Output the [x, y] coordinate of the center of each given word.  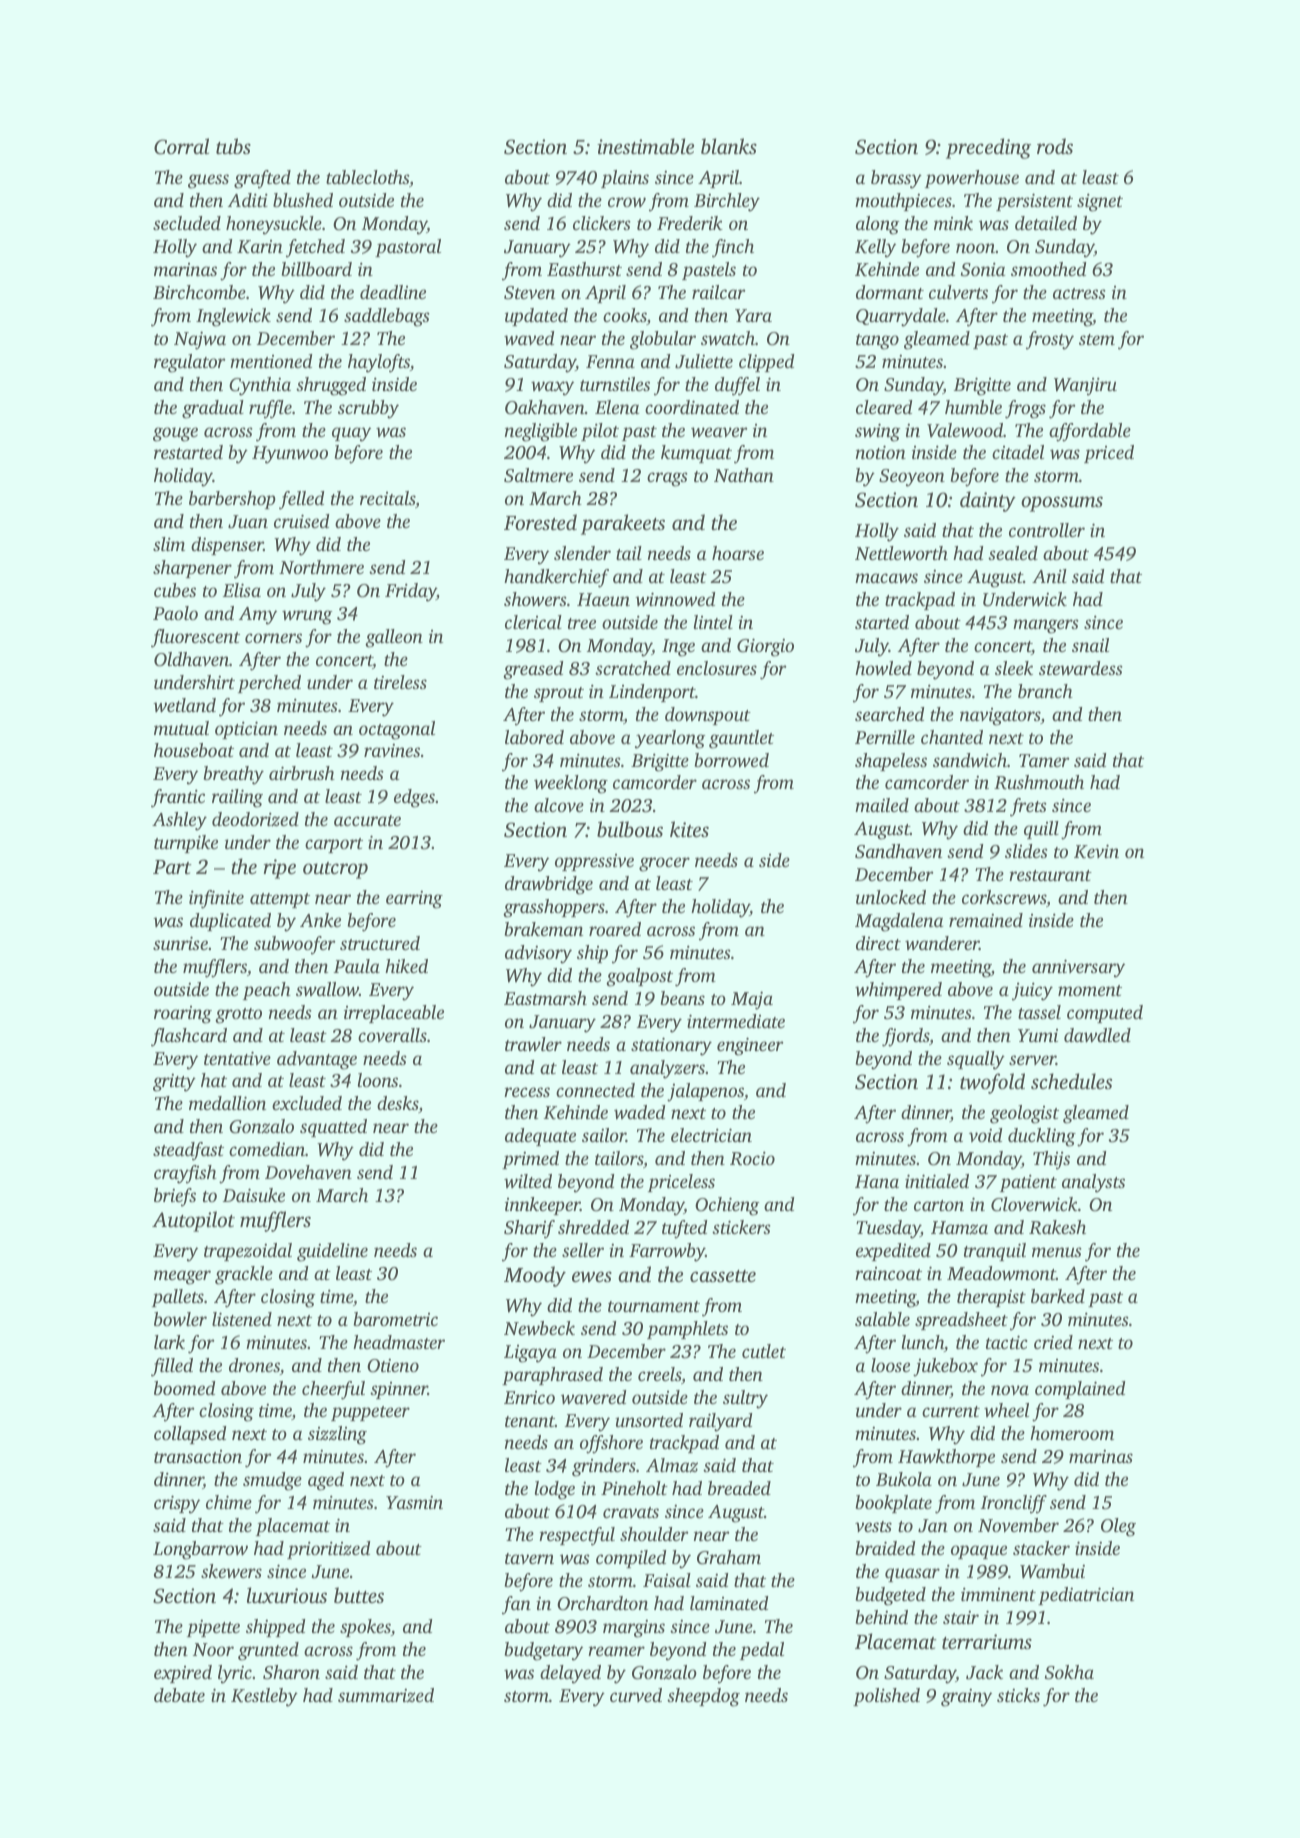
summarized [386, 1695]
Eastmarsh [545, 998]
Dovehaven [308, 1172]
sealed [1013, 553]
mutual [181, 728]
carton [939, 1205]
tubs [233, 146]
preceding [988, 148]
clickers [602, 223]
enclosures [717, 668]
